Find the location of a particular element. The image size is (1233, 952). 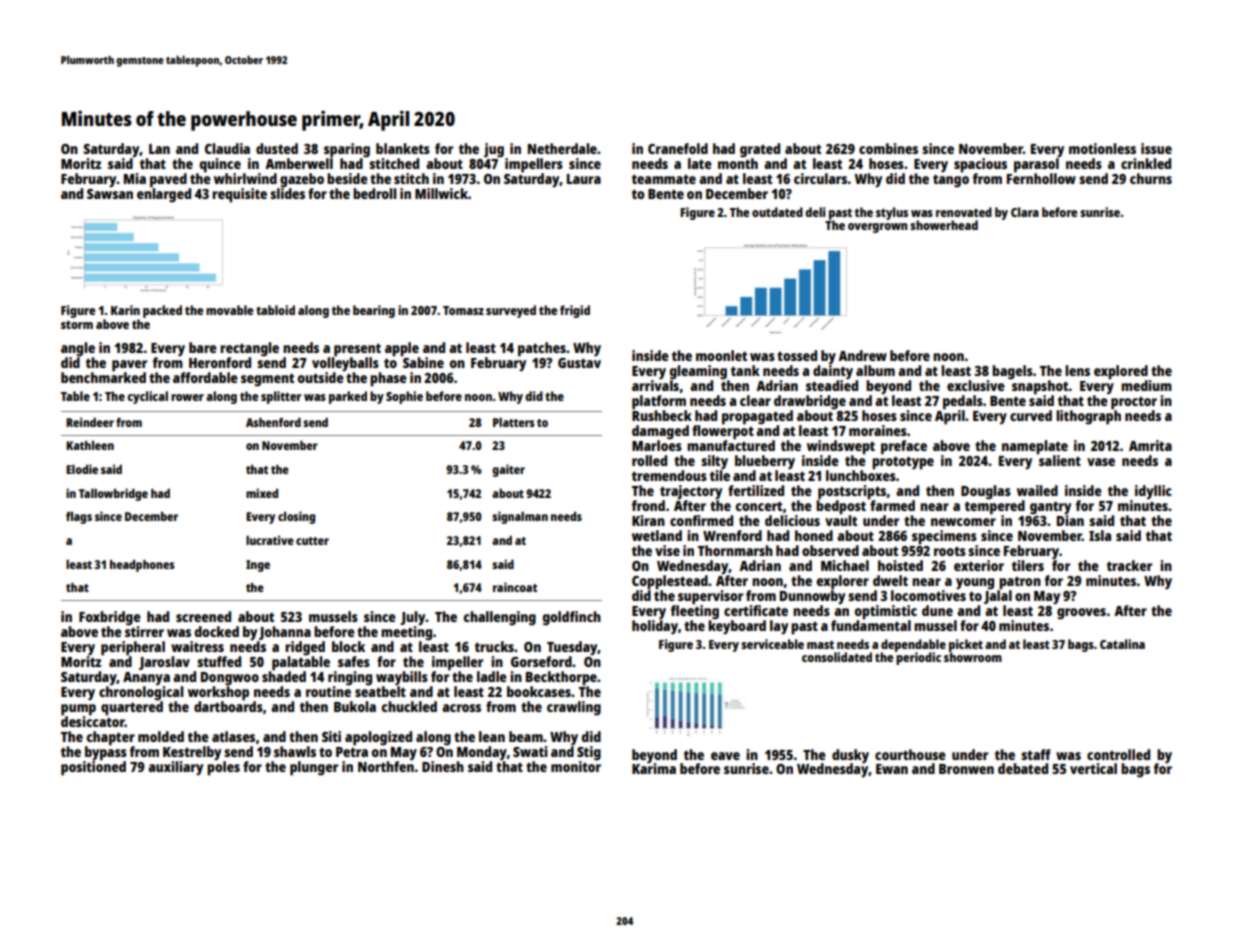

Ewan is located at coordinates (892, 769).
